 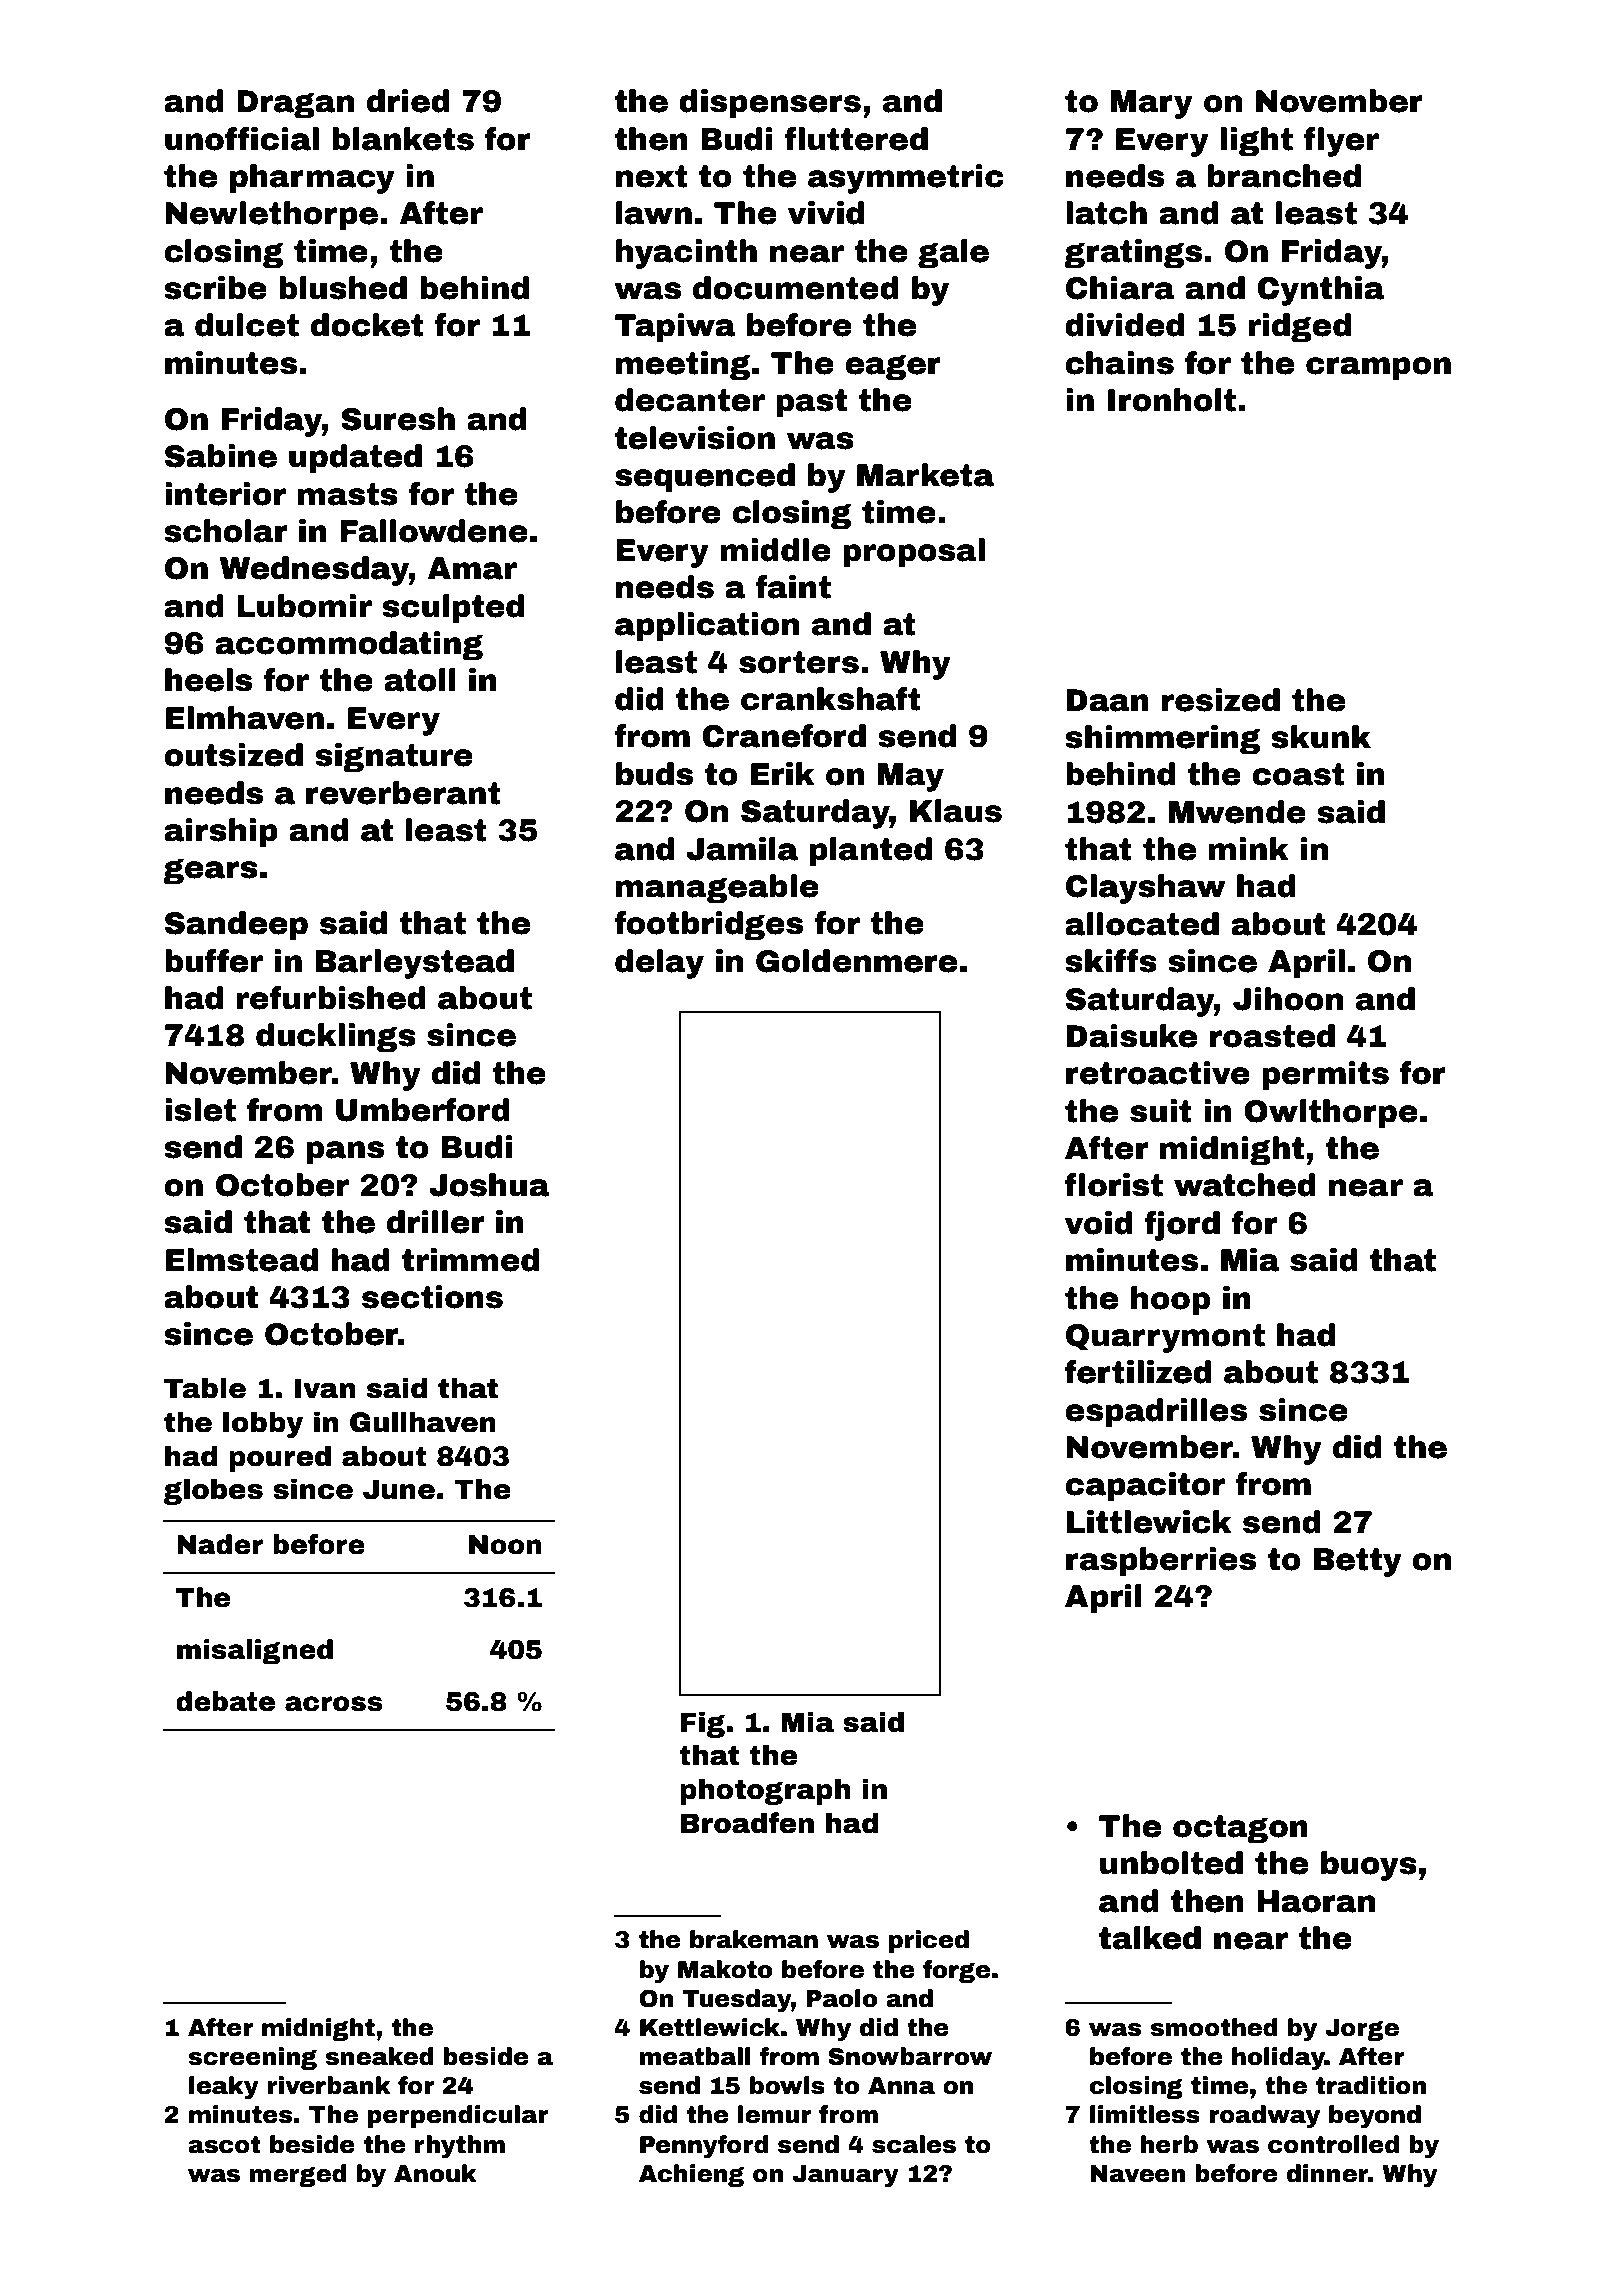 What do you see at coordinates (826, 213) in the screenshot?
I see `vivid` at bounding box center [826, 213].
